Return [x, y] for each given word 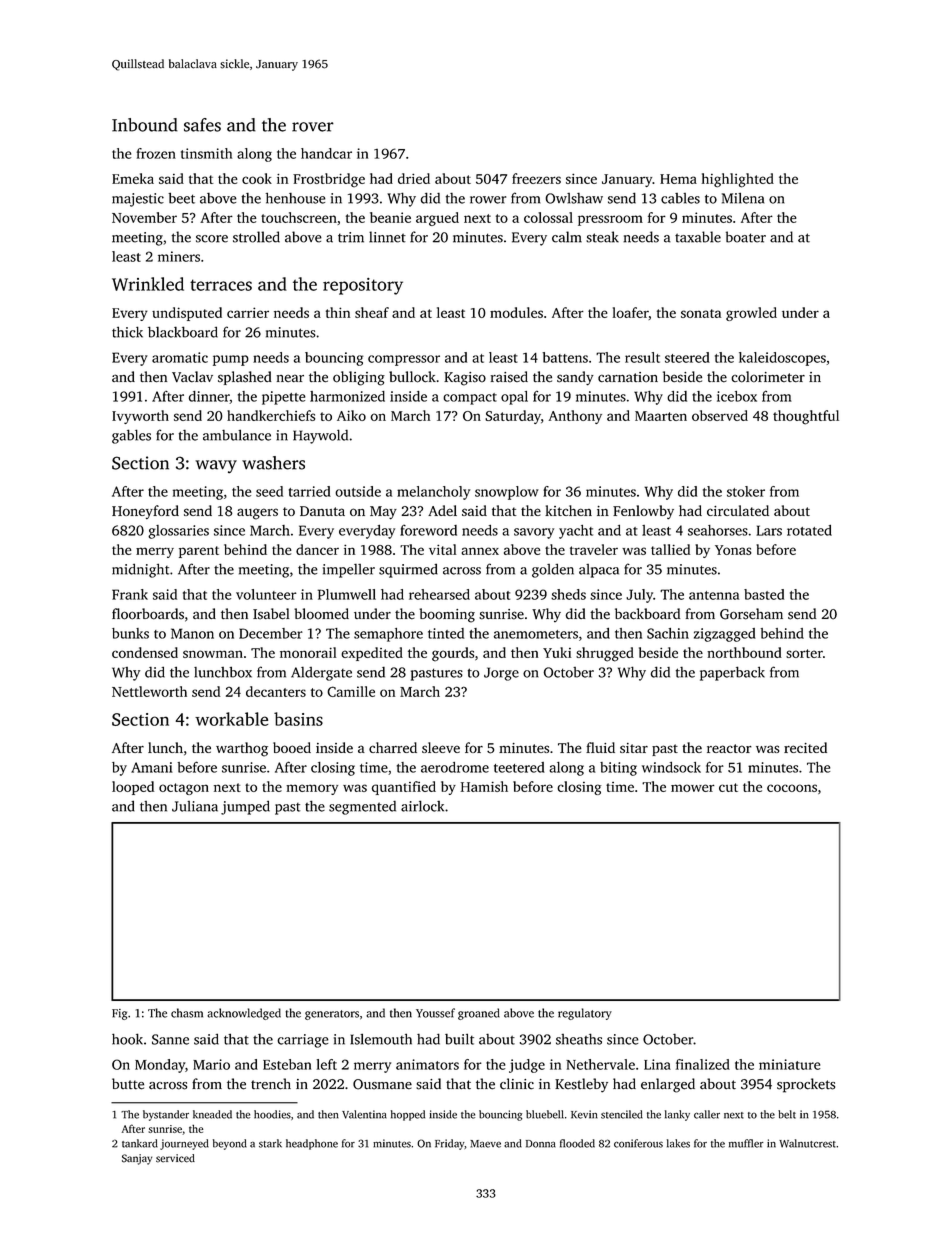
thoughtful [806, 417]
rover [313, 127]
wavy [216, 466]
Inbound [145, 125]
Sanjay [137, 1159]
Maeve [485, 1144]
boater [746, 237]
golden [553, 571]
